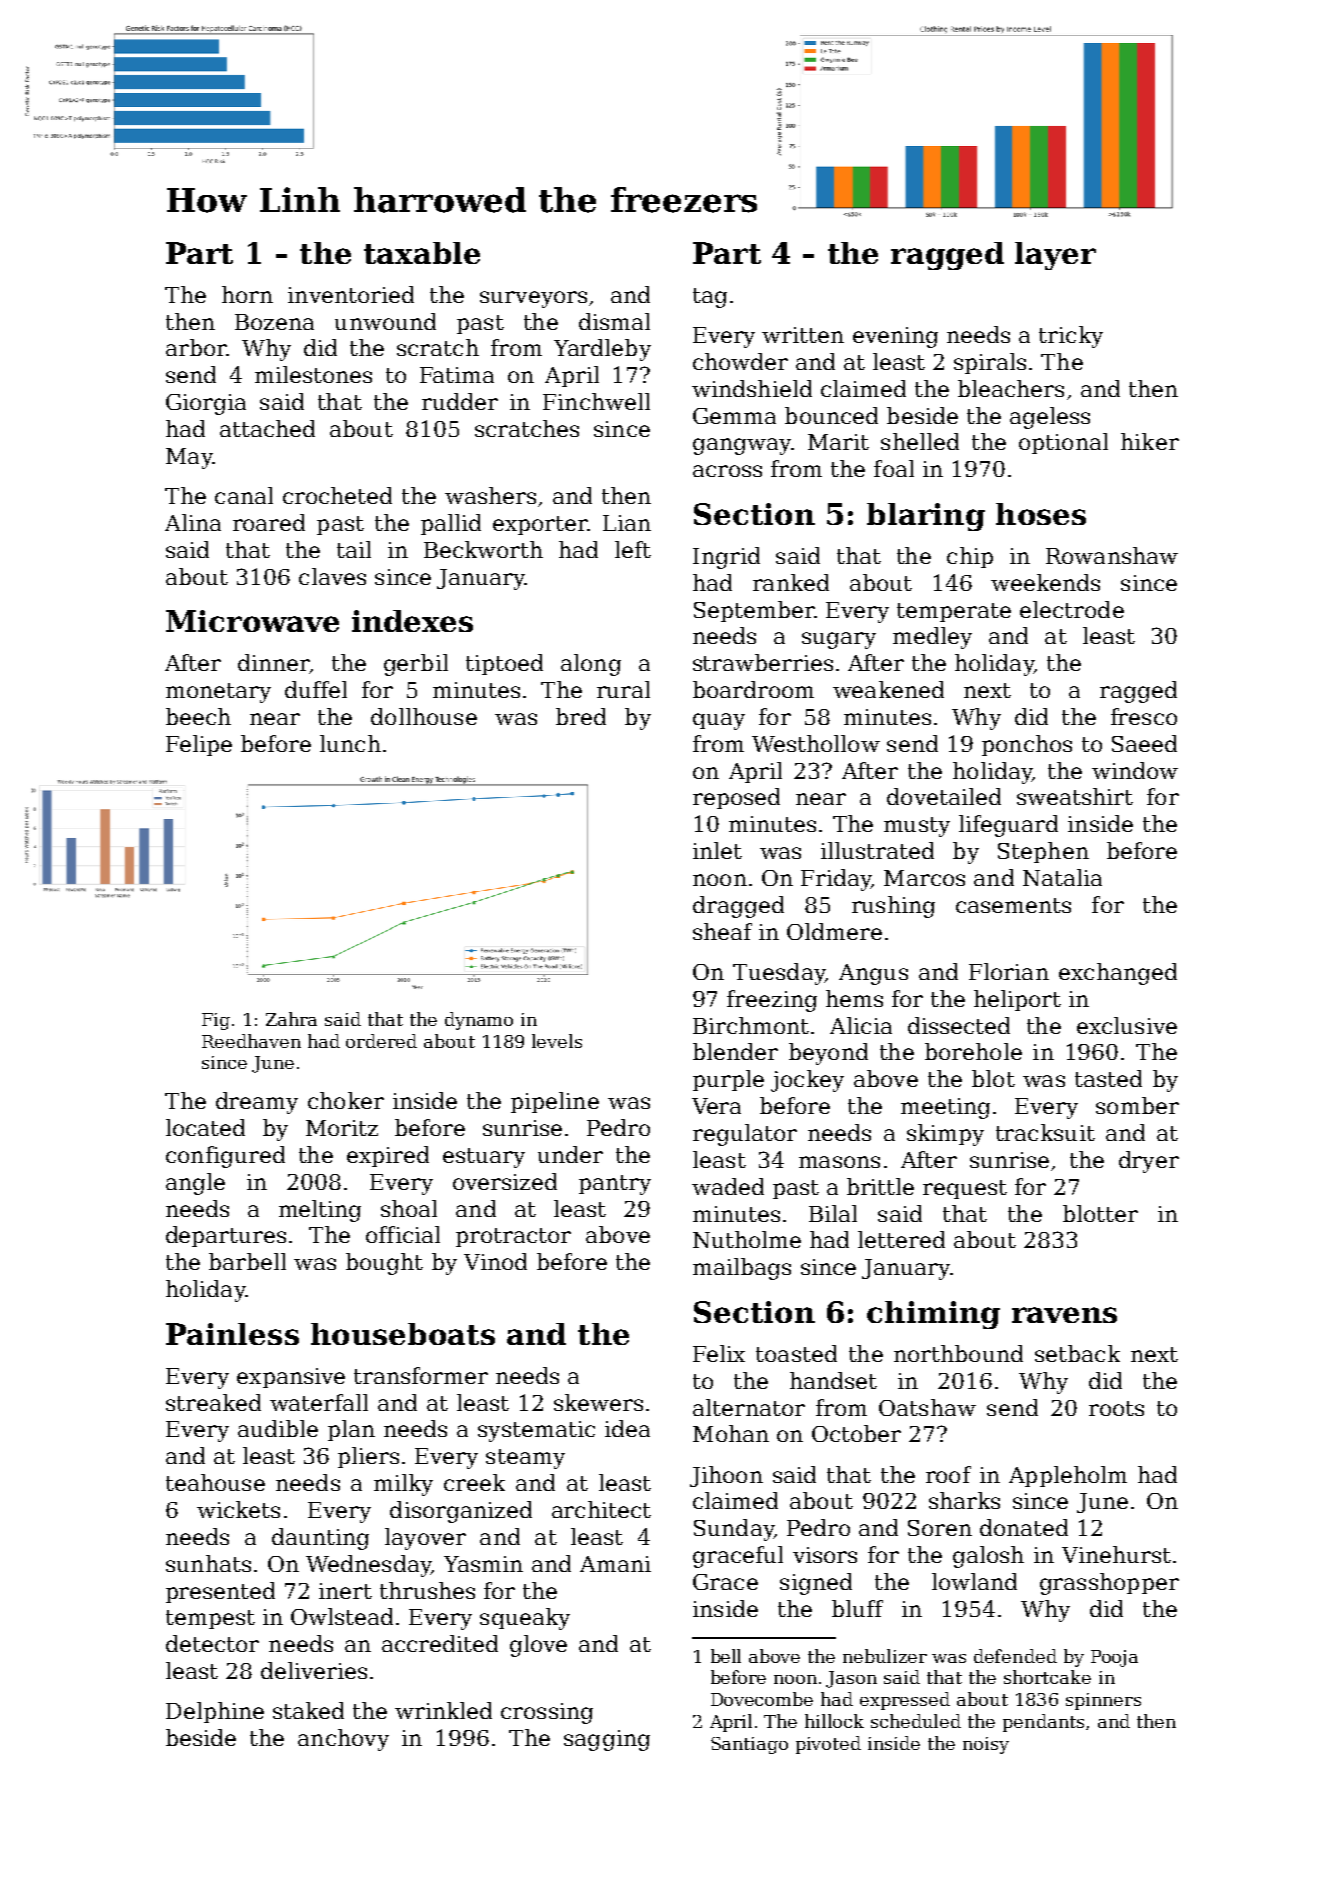 The image size is (1343, 1900). What do you see at coordinates (313, 374) in the screenshot?
I see `milestones` at bounding box center [313, 374].
